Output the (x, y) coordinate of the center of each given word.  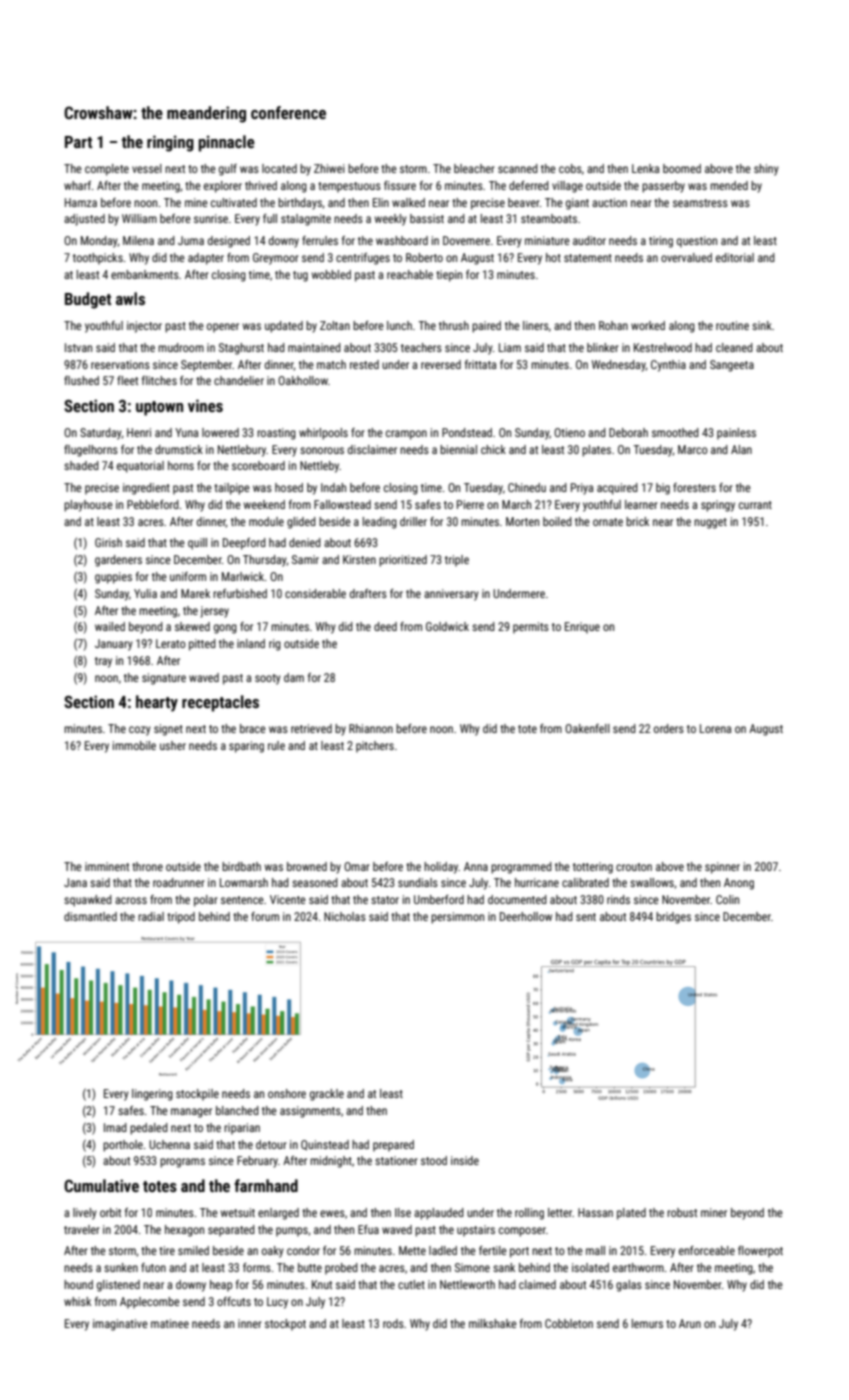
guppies (113, 578)
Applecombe (150, 1303)
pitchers (375, 747)
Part (78, 142)
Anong (739, 884)
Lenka (645, 168)
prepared (393, 1146)
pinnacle (227, 143)
